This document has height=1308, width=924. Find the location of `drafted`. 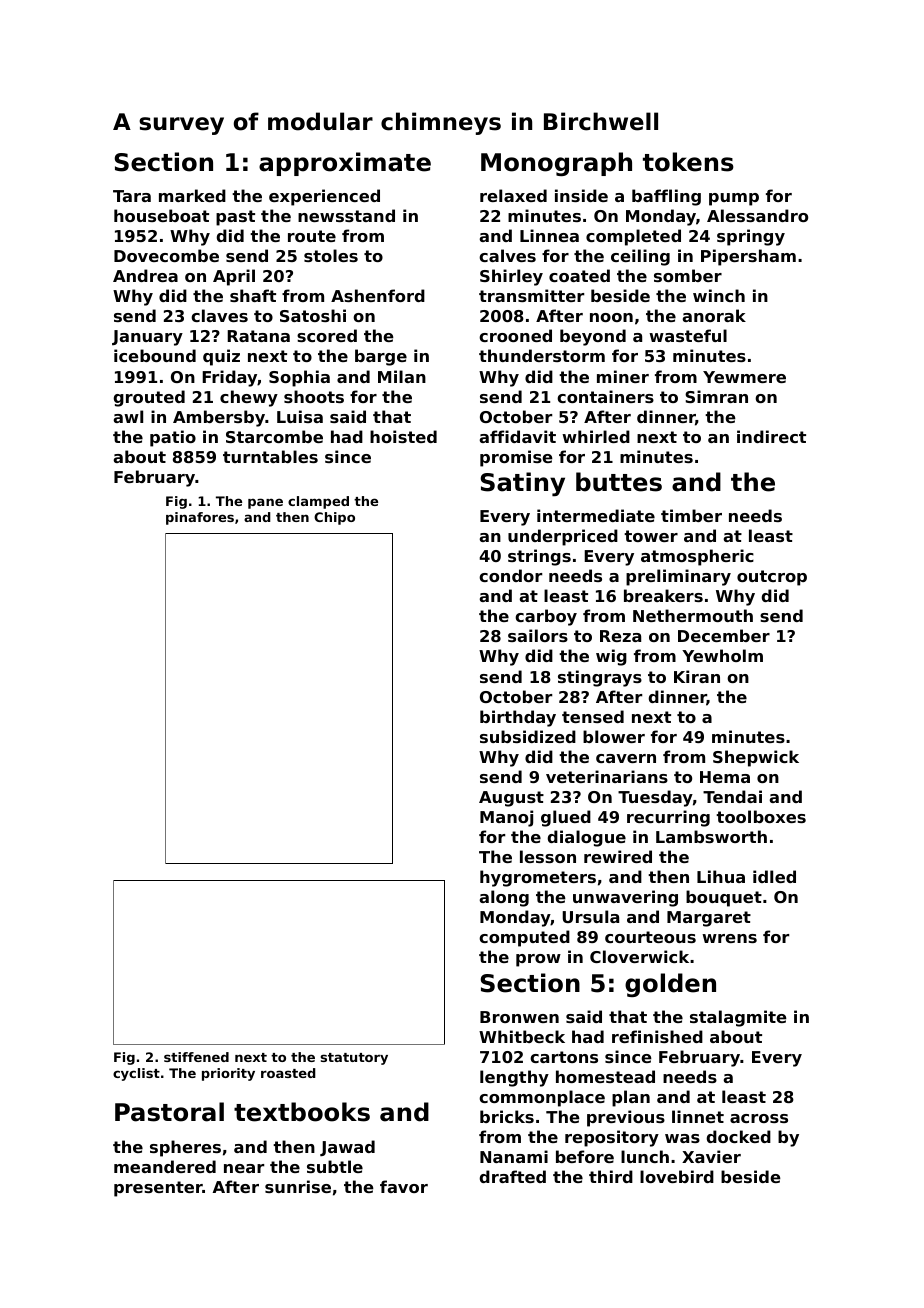

drafted is located at coordinates (512, 1176).
